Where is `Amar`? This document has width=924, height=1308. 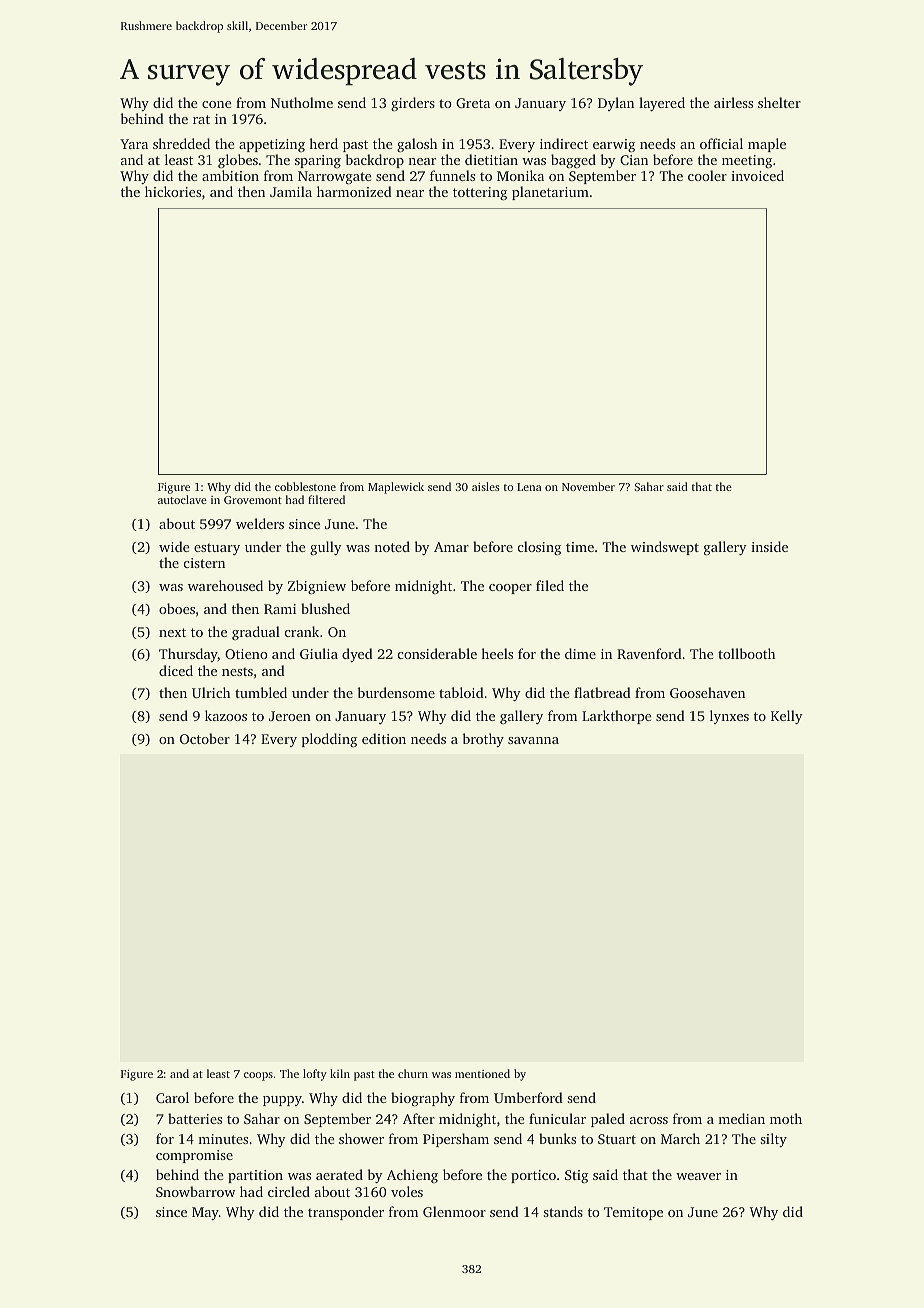
Amar is located at coordinates (451, 547).
